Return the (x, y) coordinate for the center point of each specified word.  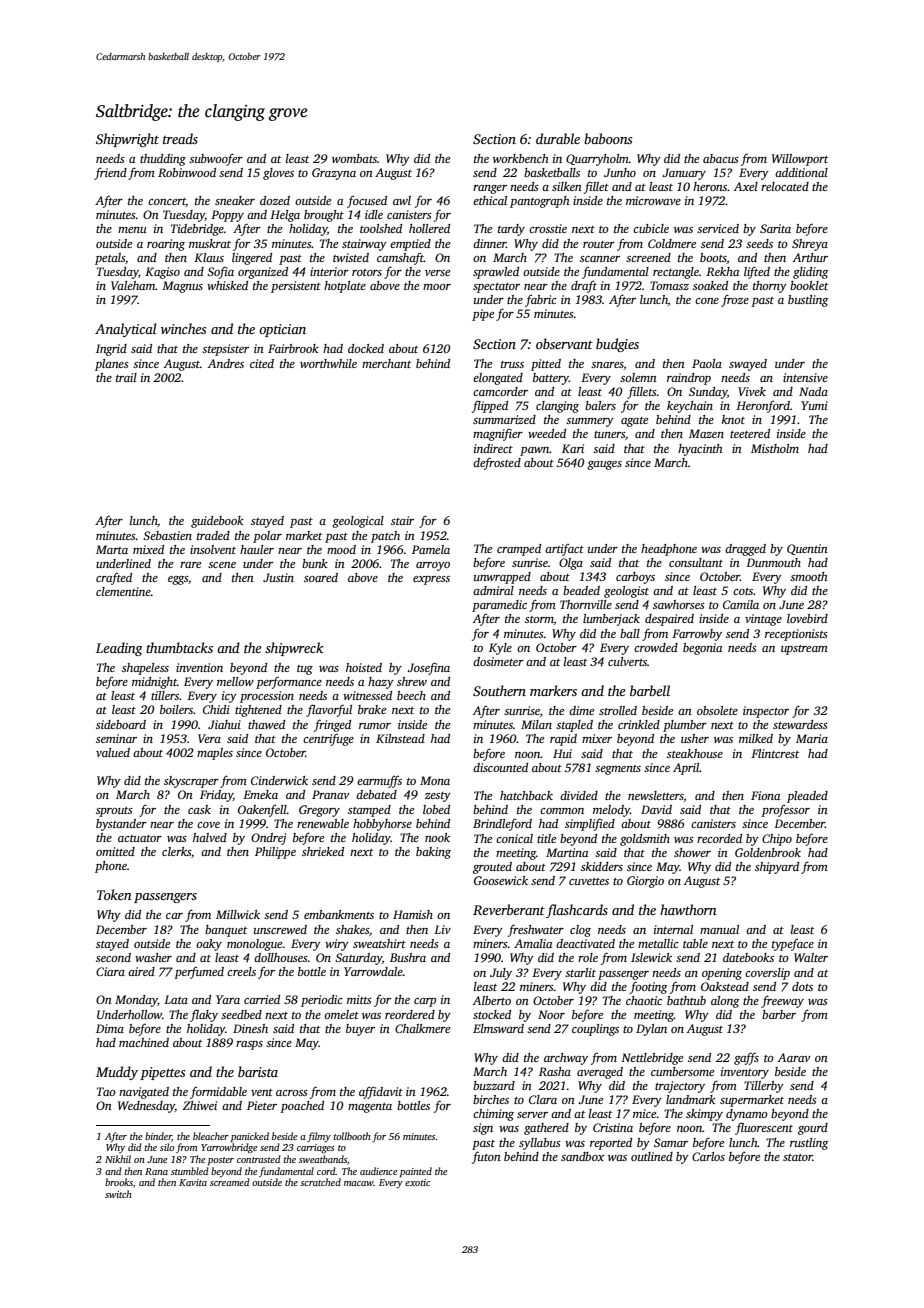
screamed (230, 1182)
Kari (573, 448)
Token (114, 894)
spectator (496, 288)
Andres (226, 363)
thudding (163, 160)
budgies (617, 345)
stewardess (800, 724)
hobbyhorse (382, 825)
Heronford (763, 407)
